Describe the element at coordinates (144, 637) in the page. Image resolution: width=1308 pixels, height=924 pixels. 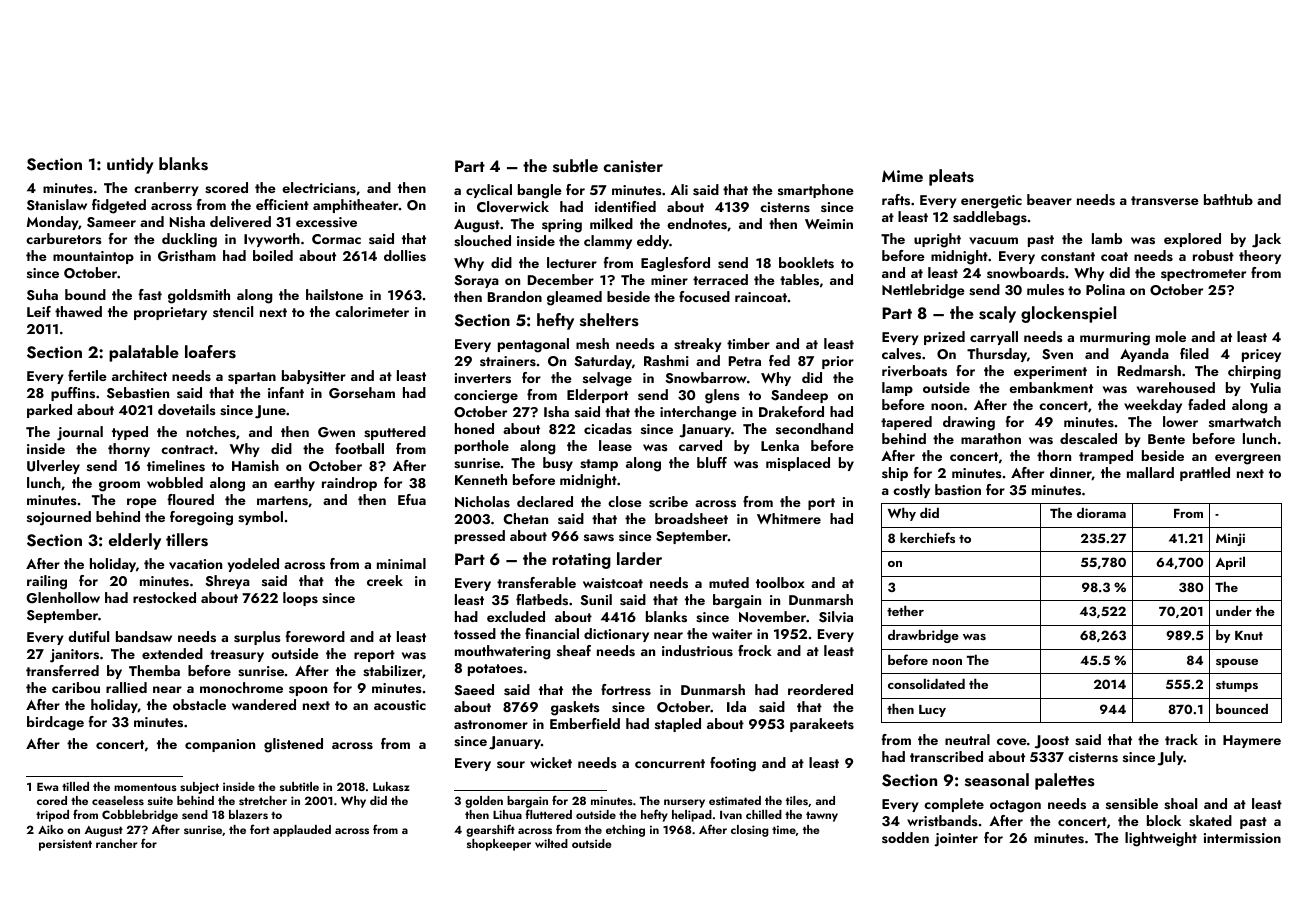
I see `bandsaw` at that location.
